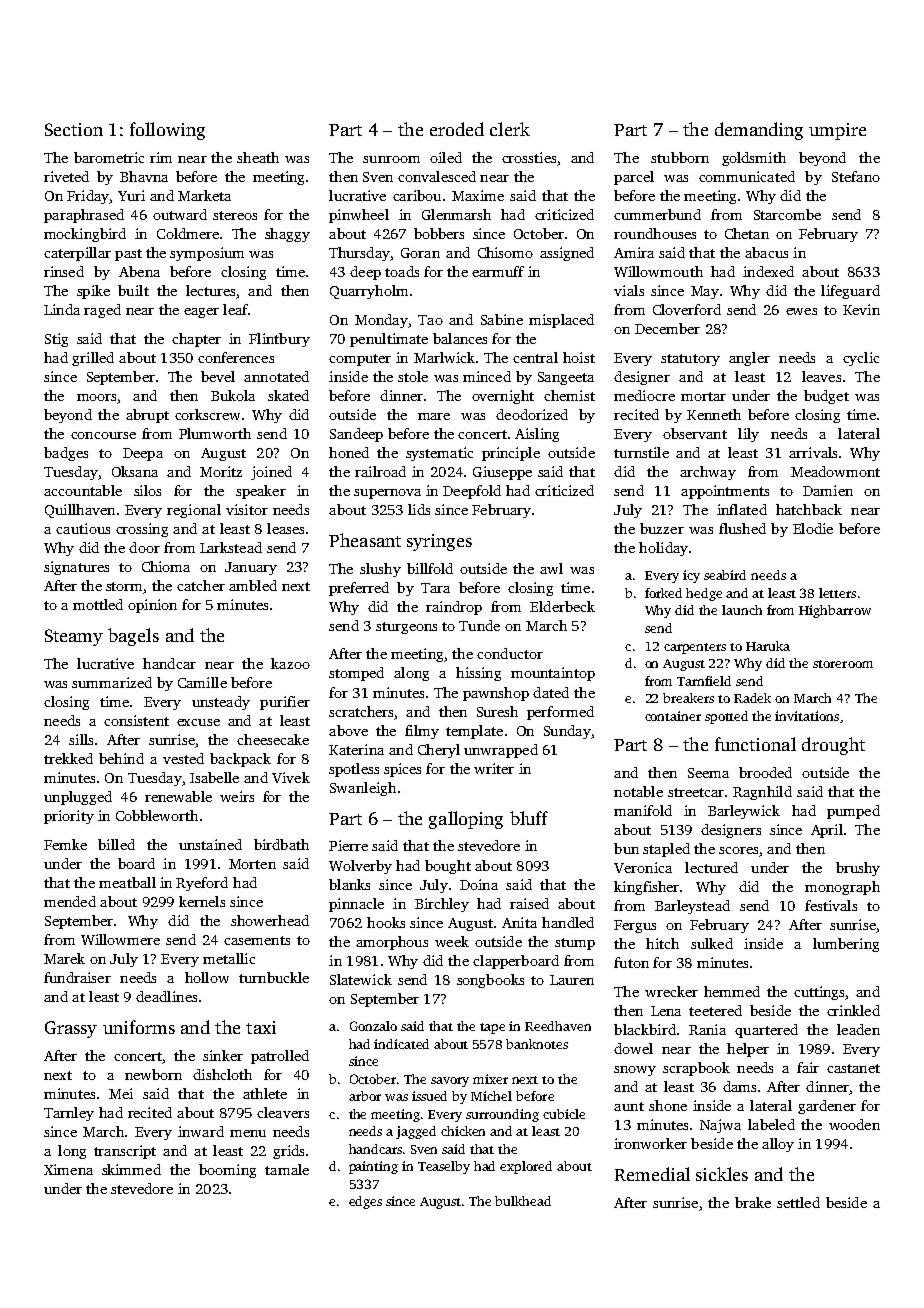 Image resolution: width=924 pixels, height=1308 pixels. What do you see at coordinates (553, 674) in the image?
I see `mountaintop` at bounding box center [553, 674].
